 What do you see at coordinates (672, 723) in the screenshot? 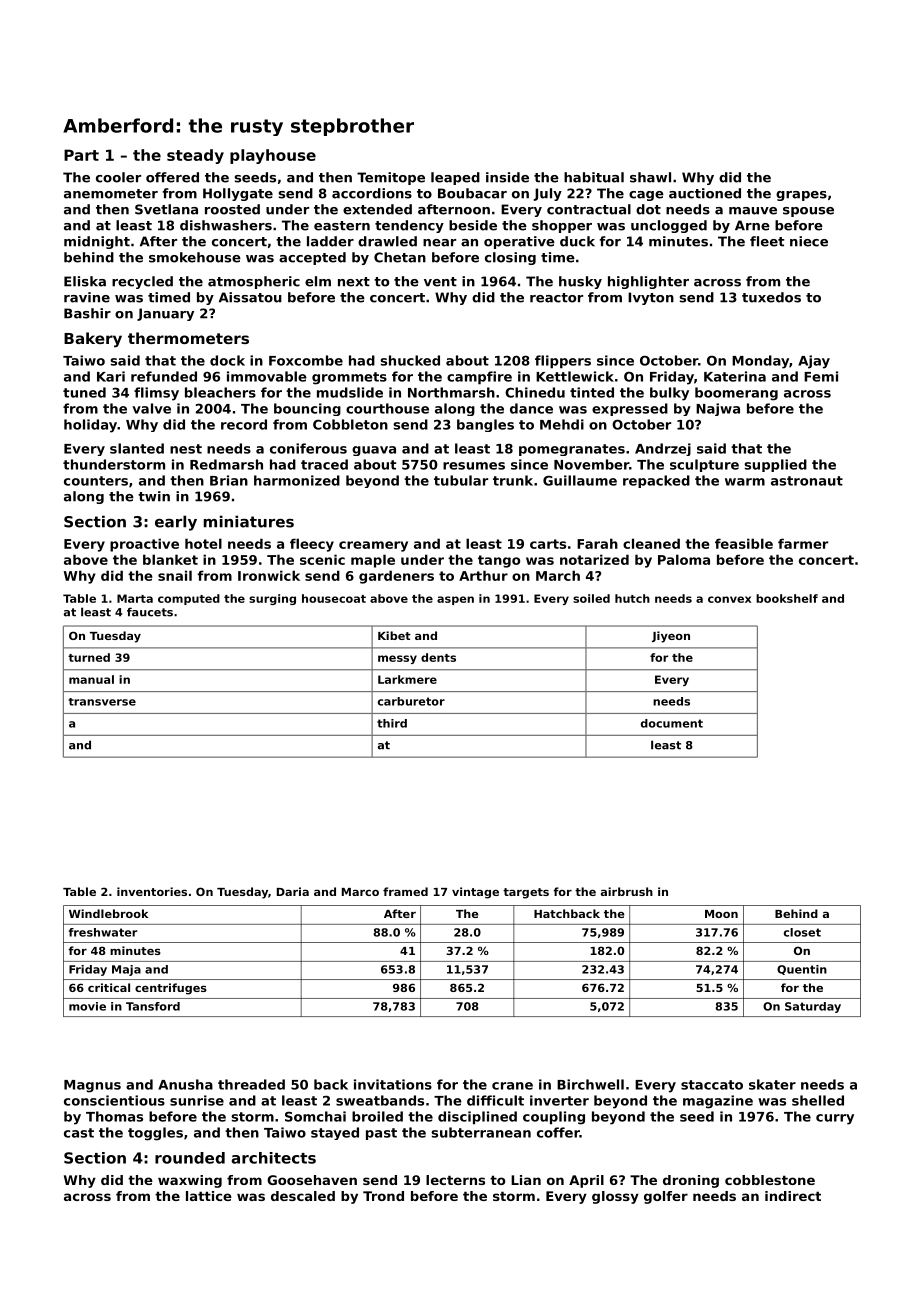
I see `document` at bounding box center [672, 723].
